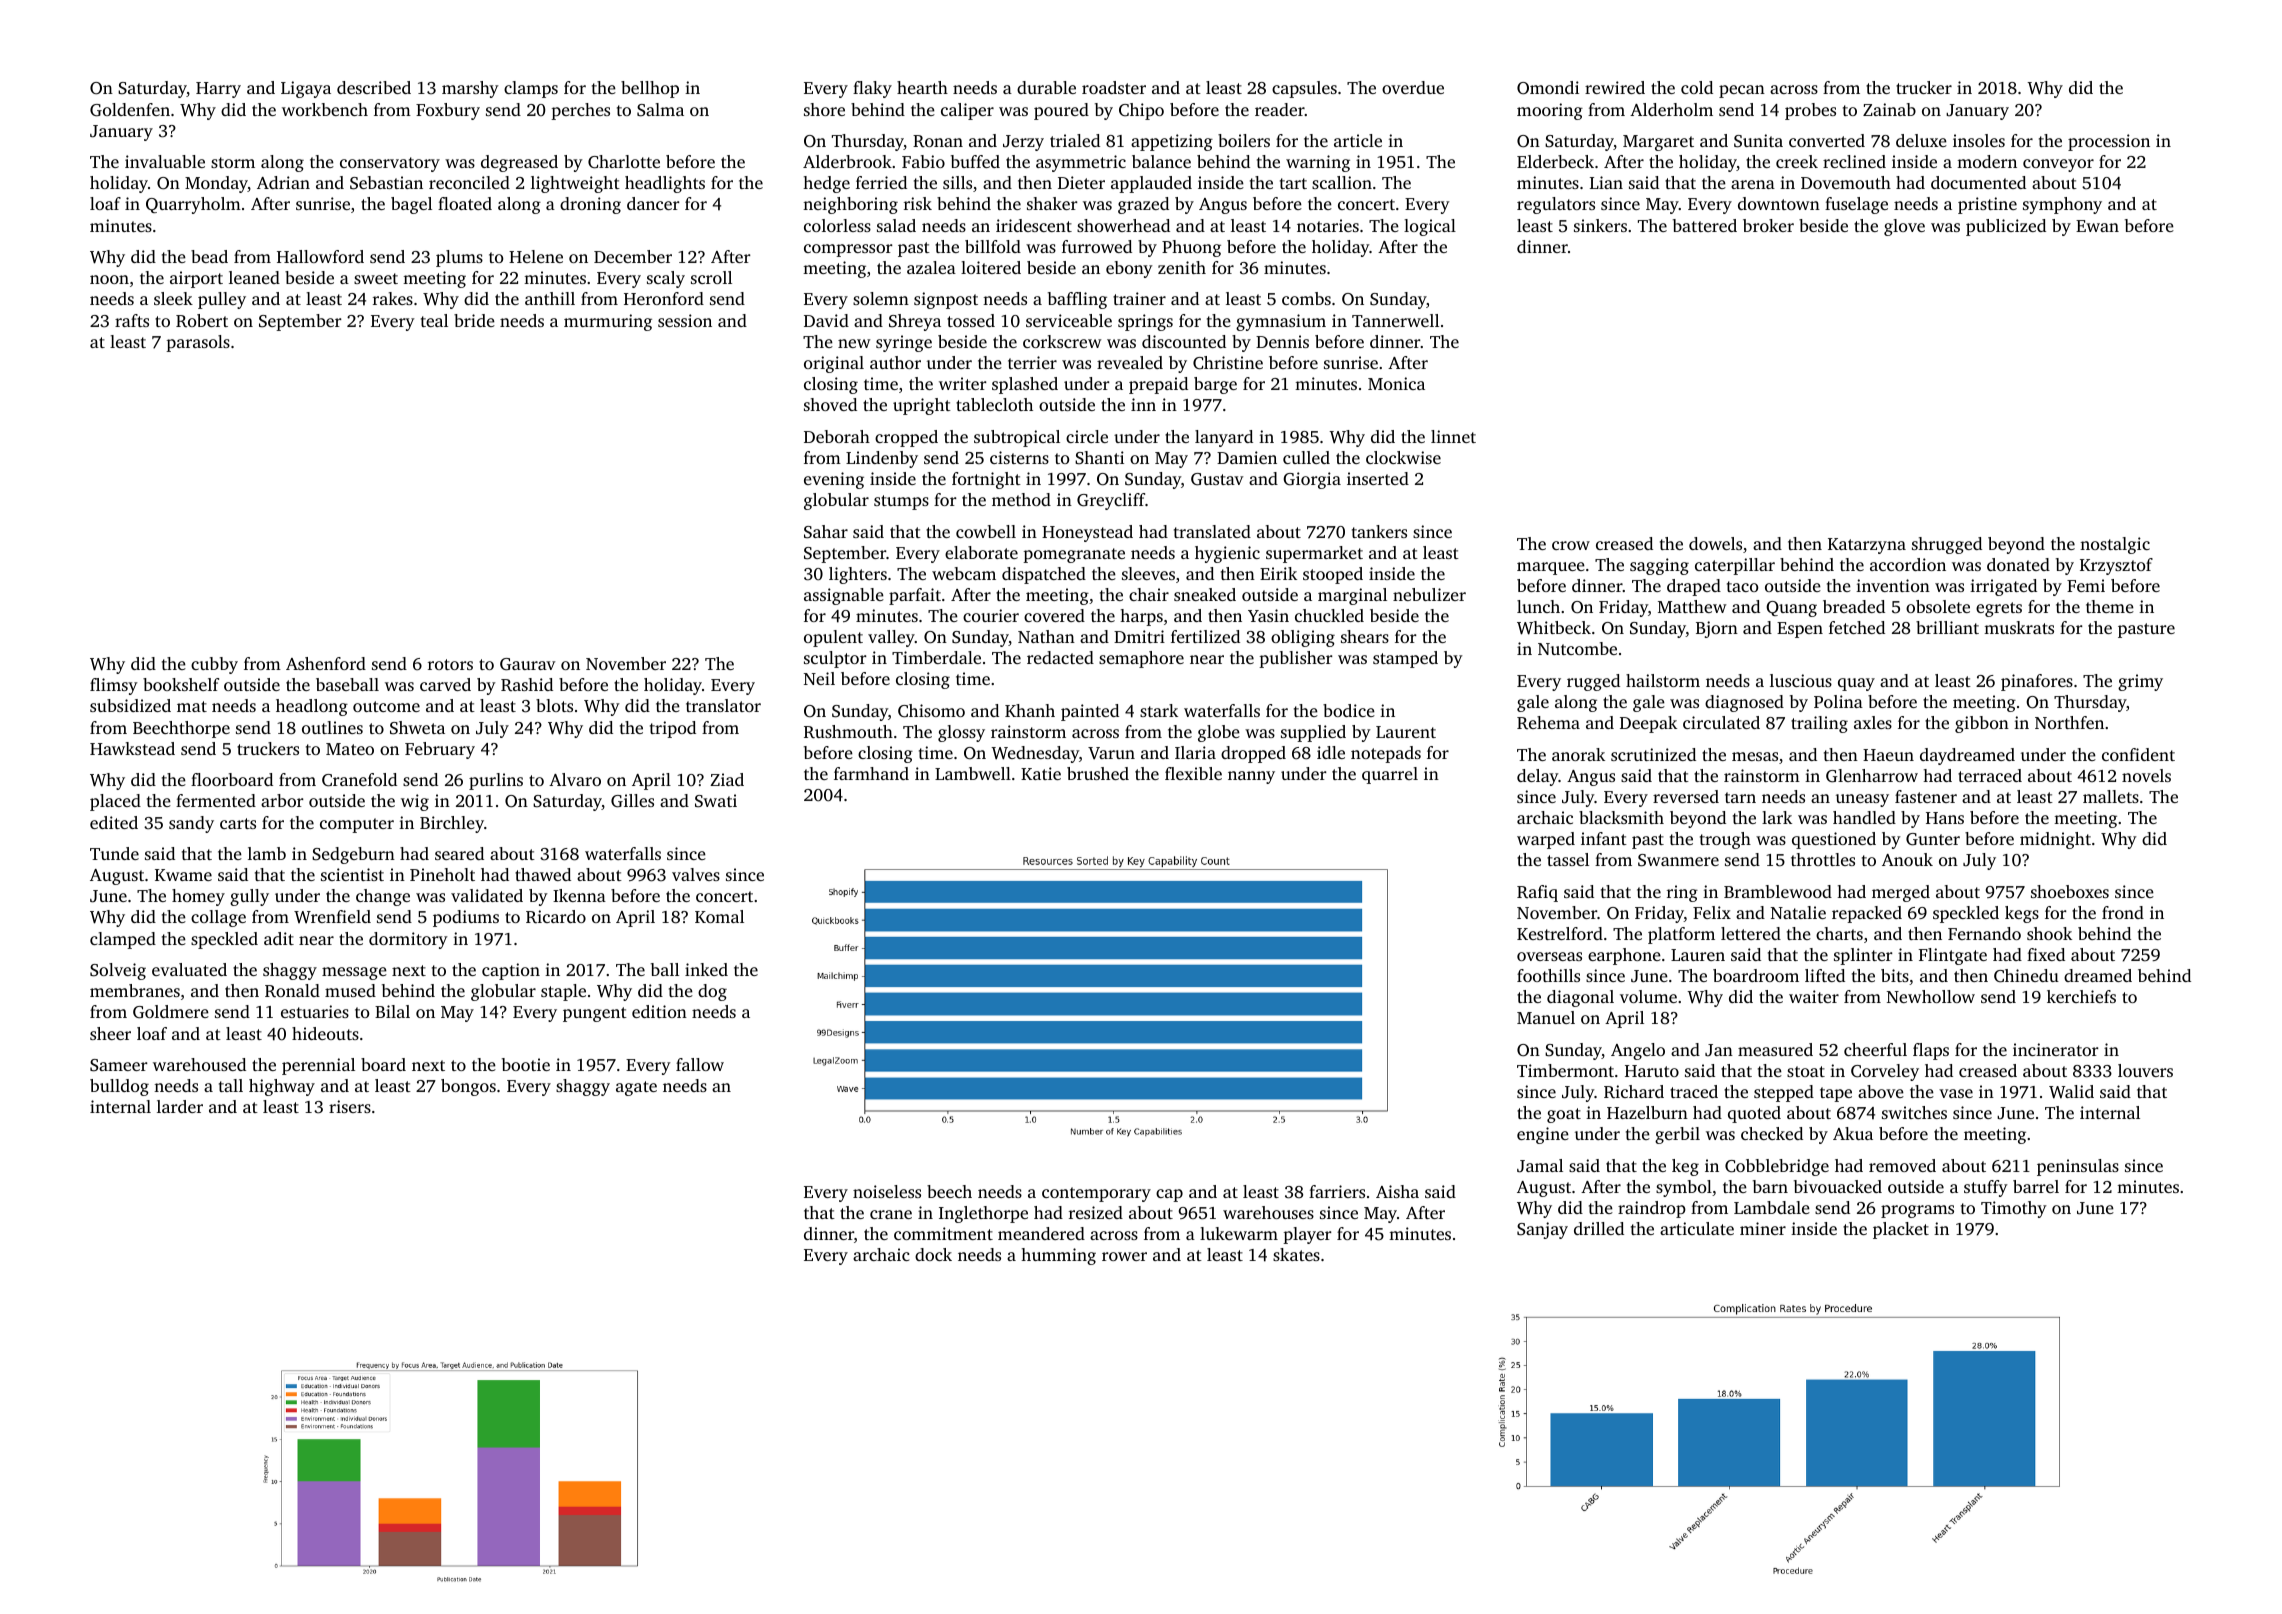 The image size is (2282, 1614). Describe the element at coordinates (1549, 956) in the screenshot. I see `overseas` at that location.
